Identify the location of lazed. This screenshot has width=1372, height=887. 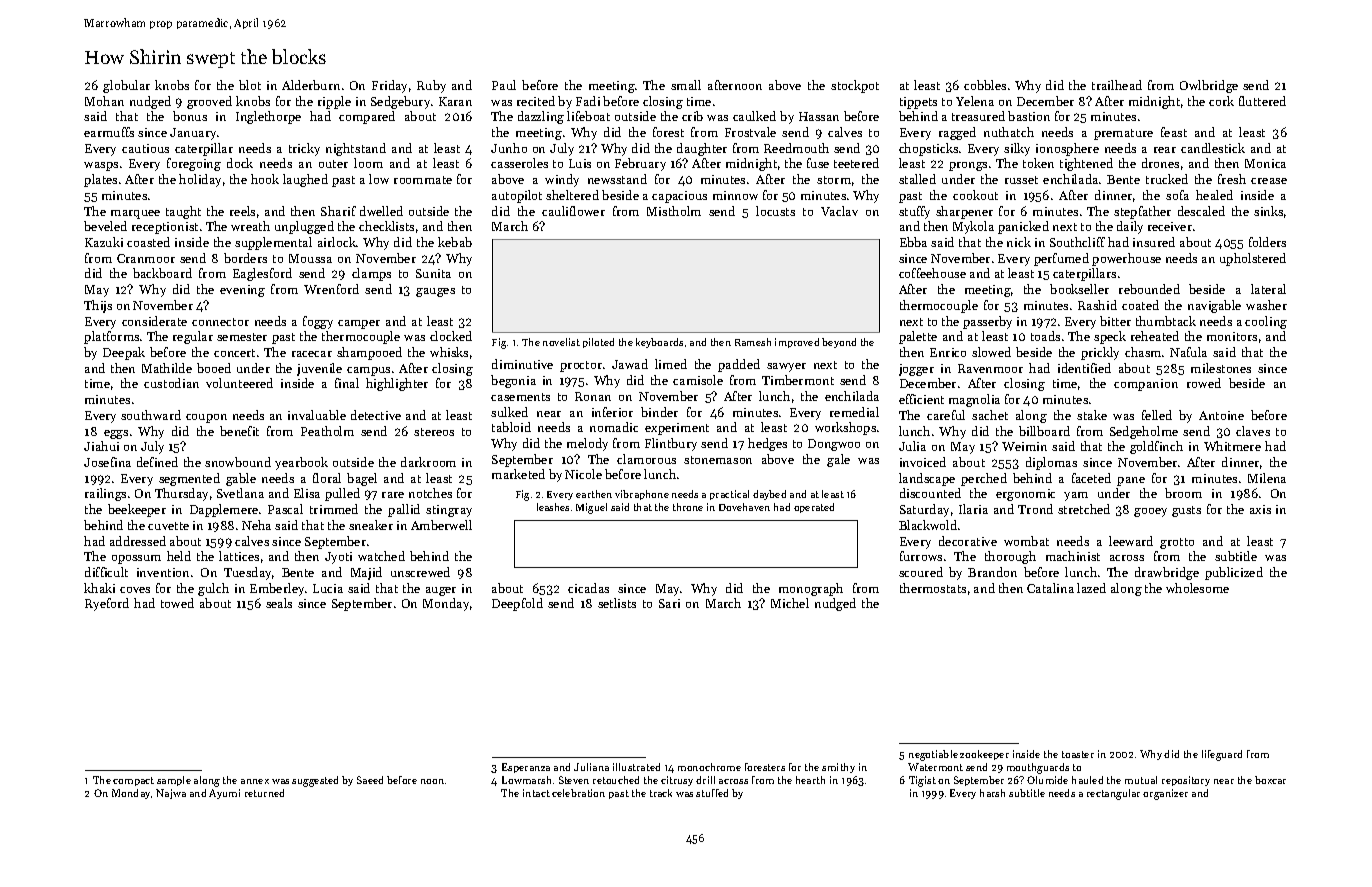
(1091, 588).
